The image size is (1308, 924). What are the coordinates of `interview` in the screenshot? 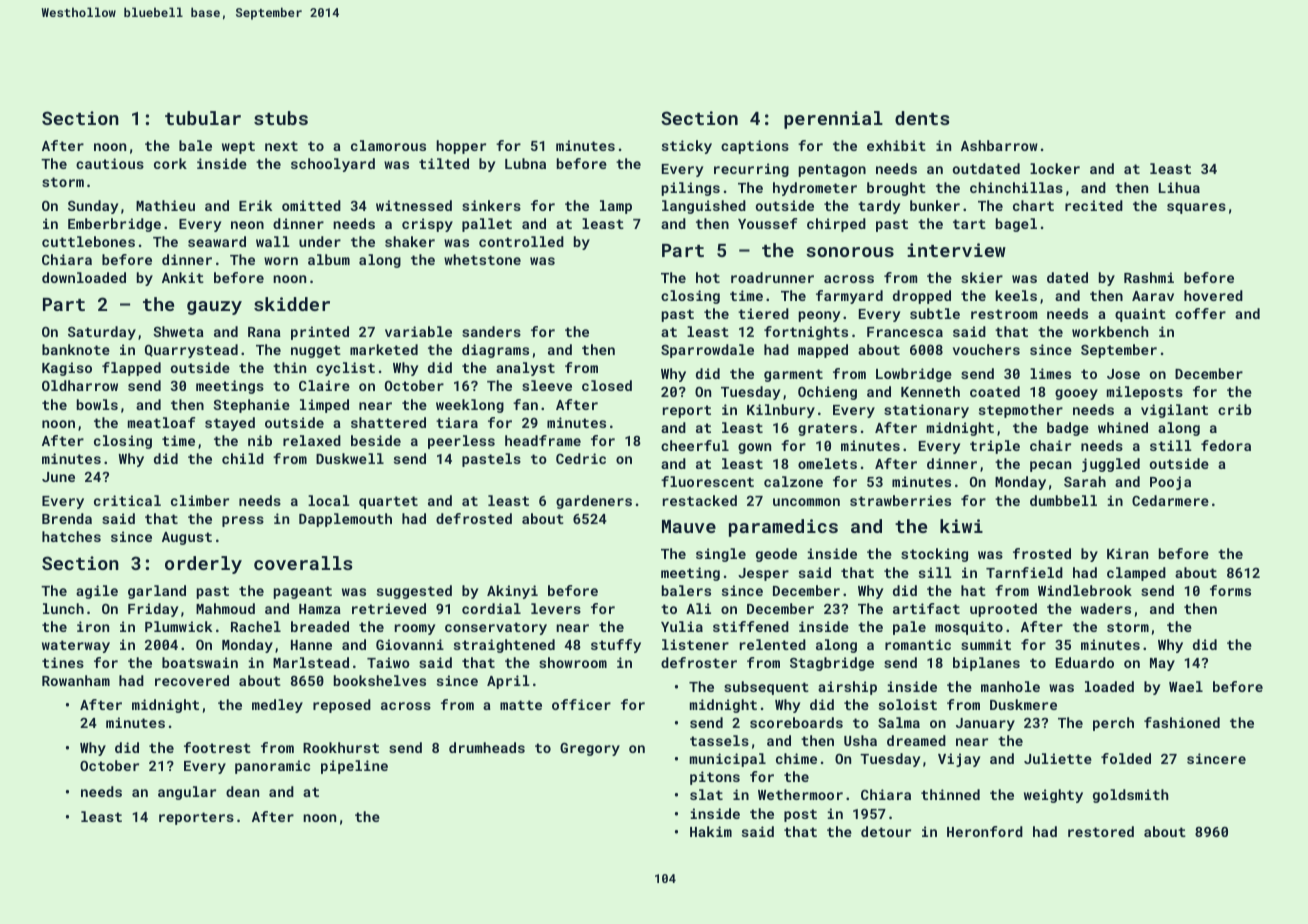 It's located at (956, 250).
